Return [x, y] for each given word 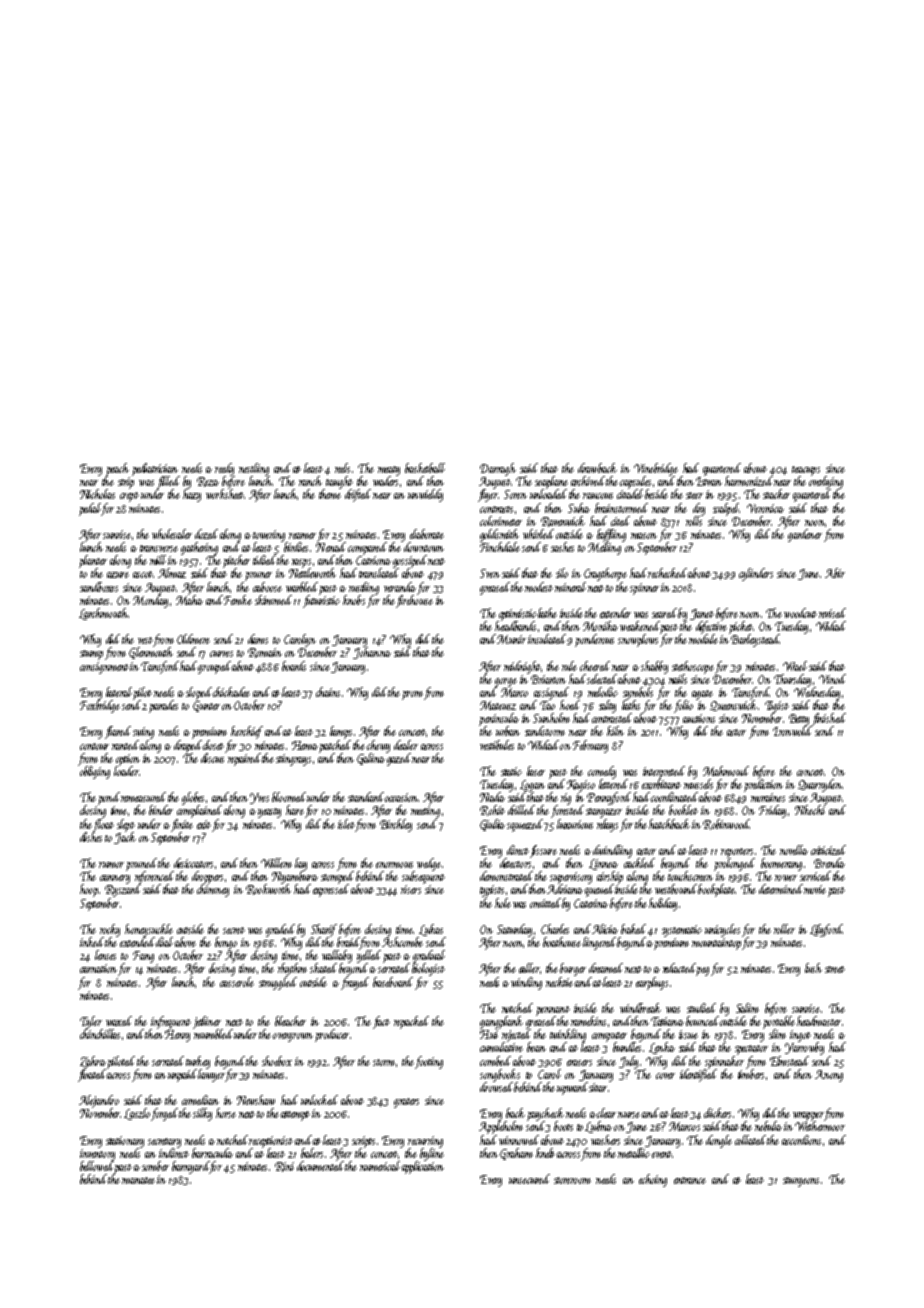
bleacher [290, 1021]
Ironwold [792, 731]
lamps [341, 732]
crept [129, 497]
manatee [138, 1180]
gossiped [410, 561]
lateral [119, 692]
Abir [835, 573]
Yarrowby [804, 1048]
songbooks [500, 1075]
